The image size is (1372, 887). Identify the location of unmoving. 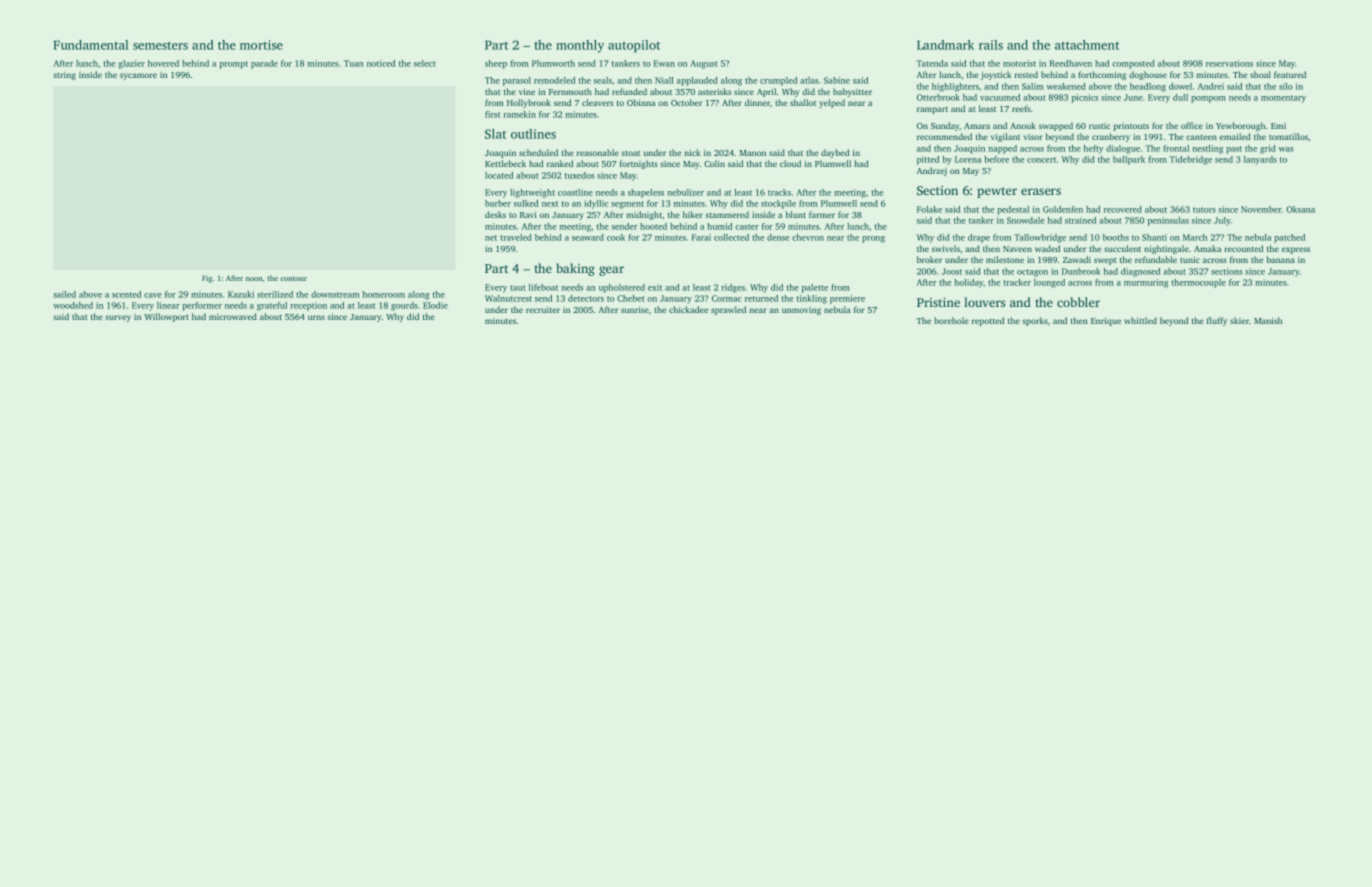
(801, 311).
